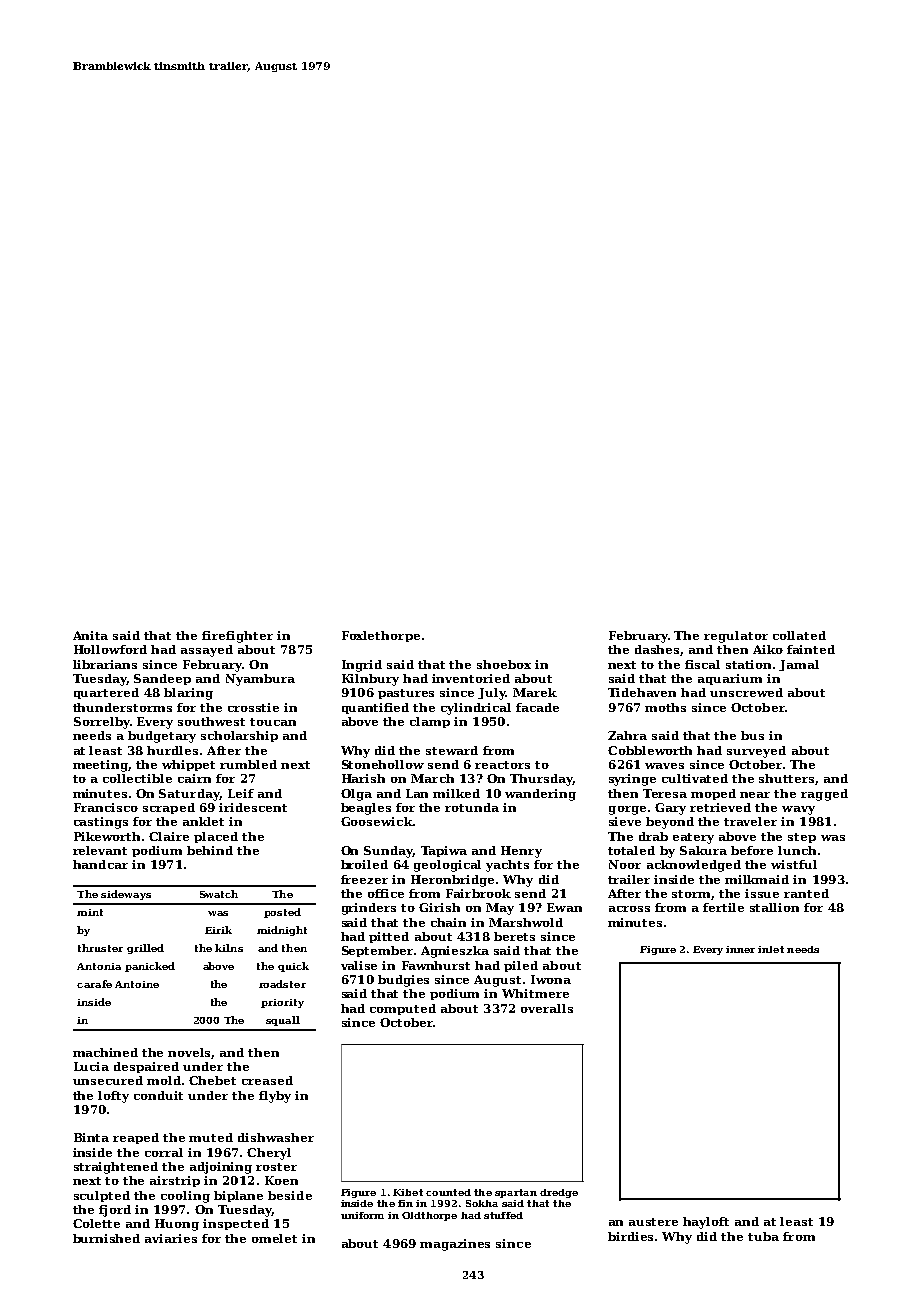 The height and width of the screenshot is (1308, 924). Describe the element at coordinates (771, 949) in the screenshot. I see `inlet` at that location.
